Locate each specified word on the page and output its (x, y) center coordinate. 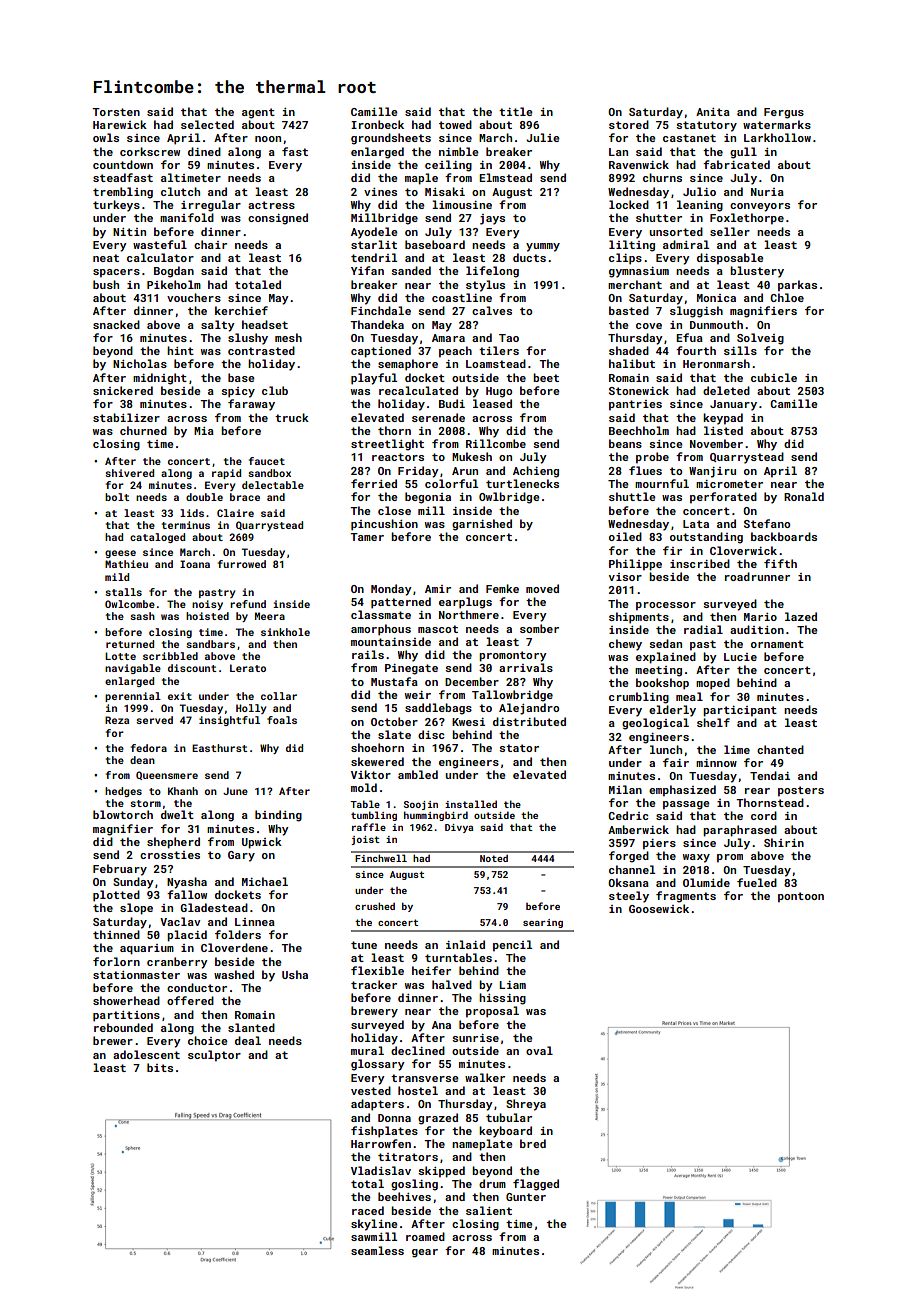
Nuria (767, 192)
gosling (414, 1185)
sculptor (214, 1056)
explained (666, 658)
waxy (696, 858)
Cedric (628, 815)
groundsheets (391, 139)
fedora (149, 748)
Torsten (116, 112)
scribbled (170, 656)
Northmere (469, 614)
